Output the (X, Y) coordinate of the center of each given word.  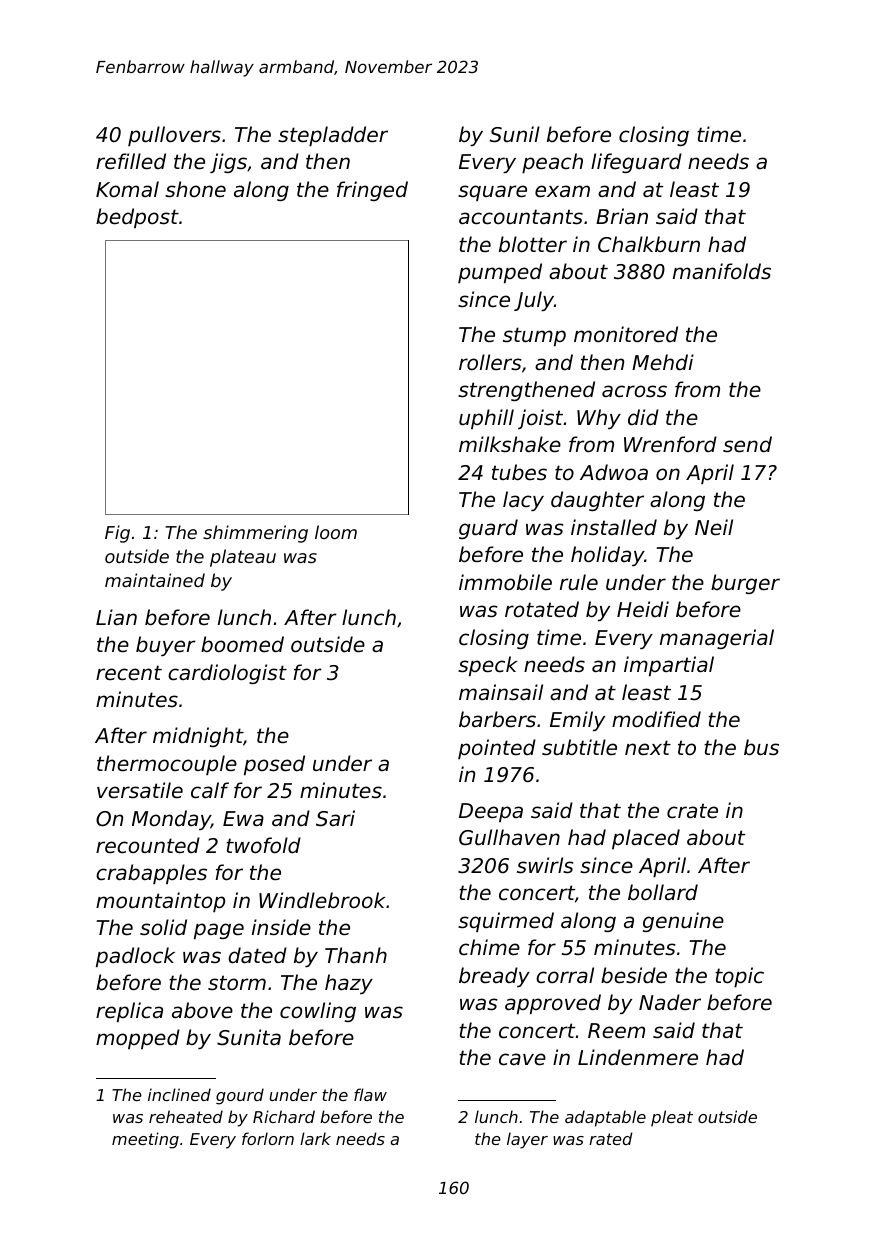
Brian (622, 216)
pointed (497, 749)
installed (614, 527)
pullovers (174, 136)
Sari (335, 818)
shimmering (255, 534)
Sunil (515, 134)
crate (692, 811)
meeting (145, 1140)
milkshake (510, 444)
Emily (577, 721)
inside (281, 927)
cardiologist (227, 674)
